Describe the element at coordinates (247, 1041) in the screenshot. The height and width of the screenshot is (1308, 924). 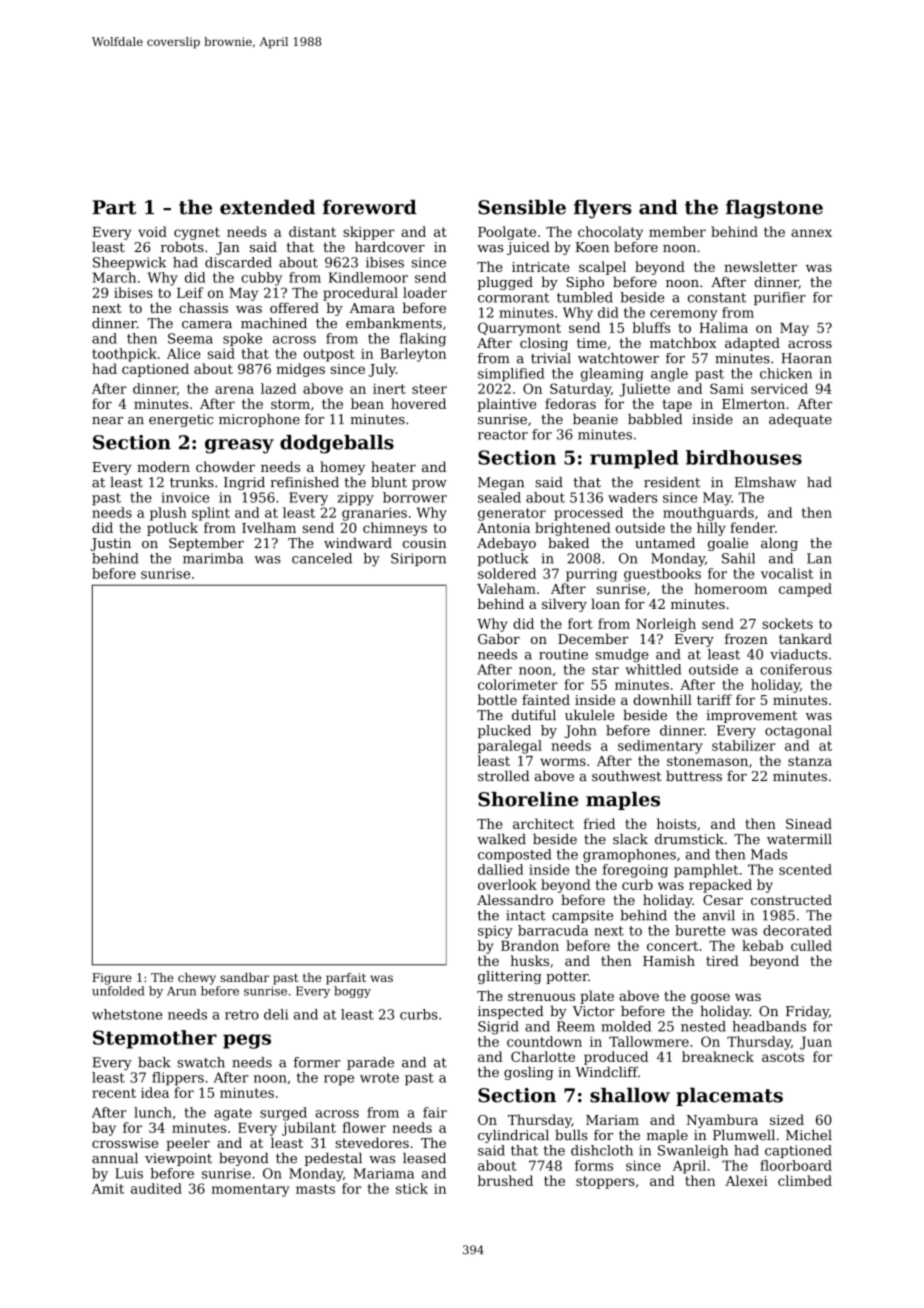
I see `pegs` at that location.
